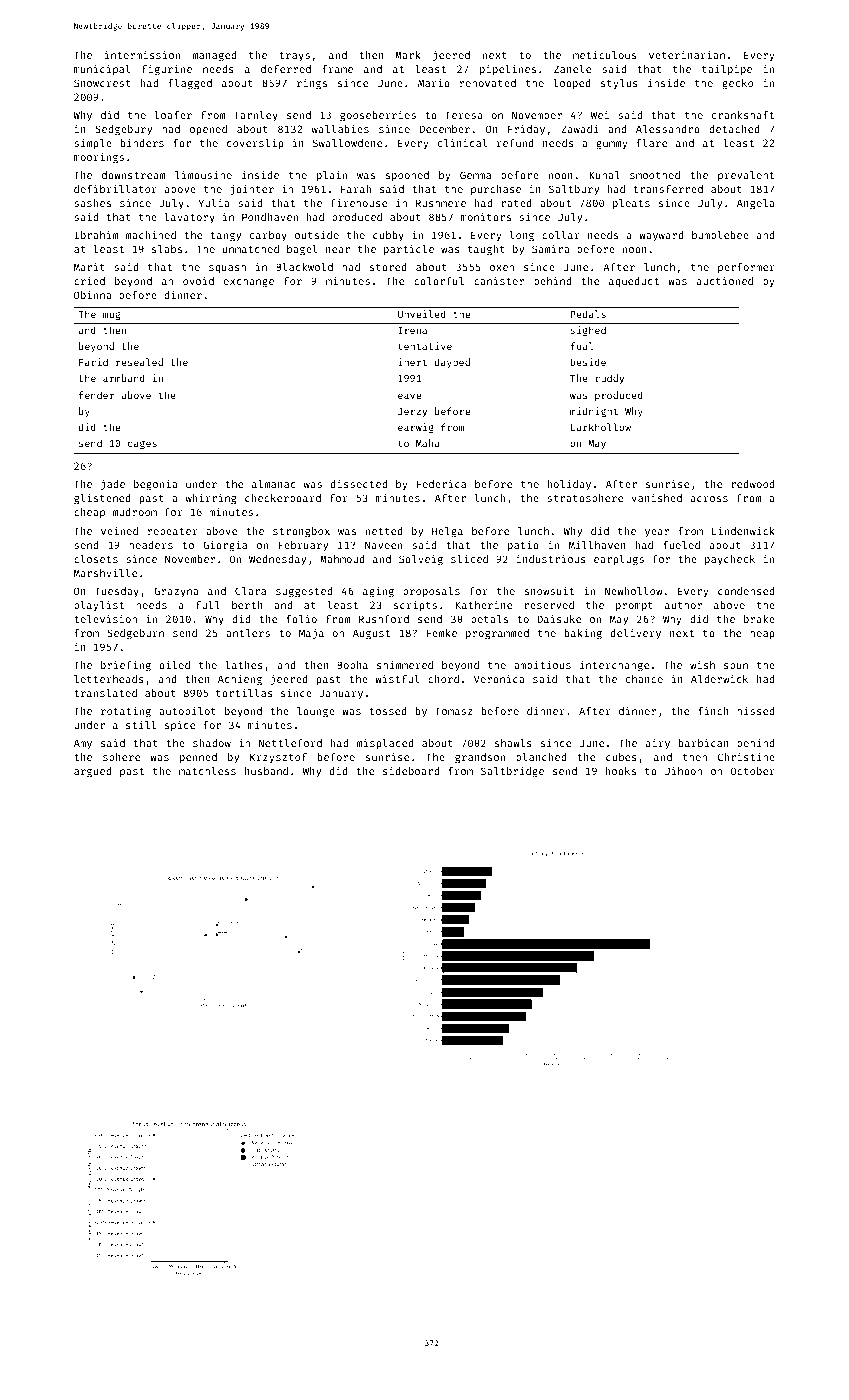 The height and width of the image is (1400, 849). Describe the element at coordinates (123, 130) in the image. I see `Sedgebury` at that location.
